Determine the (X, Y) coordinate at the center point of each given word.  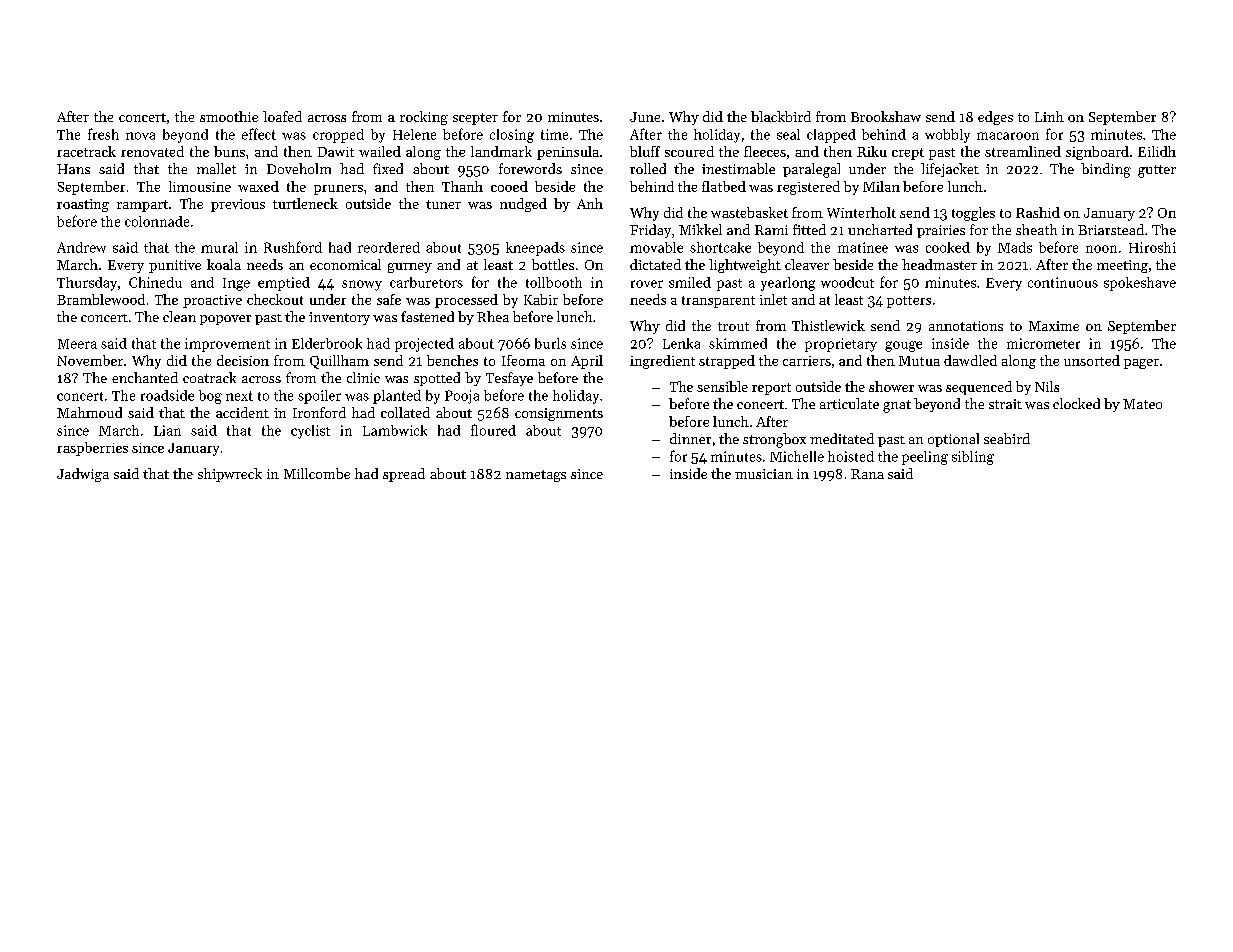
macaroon (1008, 136)
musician (764, 474)
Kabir (541, 299)
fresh (103, 134)
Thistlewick (828, 325)
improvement (227, 345)
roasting (83, 205)
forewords (530, 168)
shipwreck (230, 475)
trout (733, 326)
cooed (509, 186)
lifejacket (950, 170)
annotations (966, 326)
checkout (275, 299)
